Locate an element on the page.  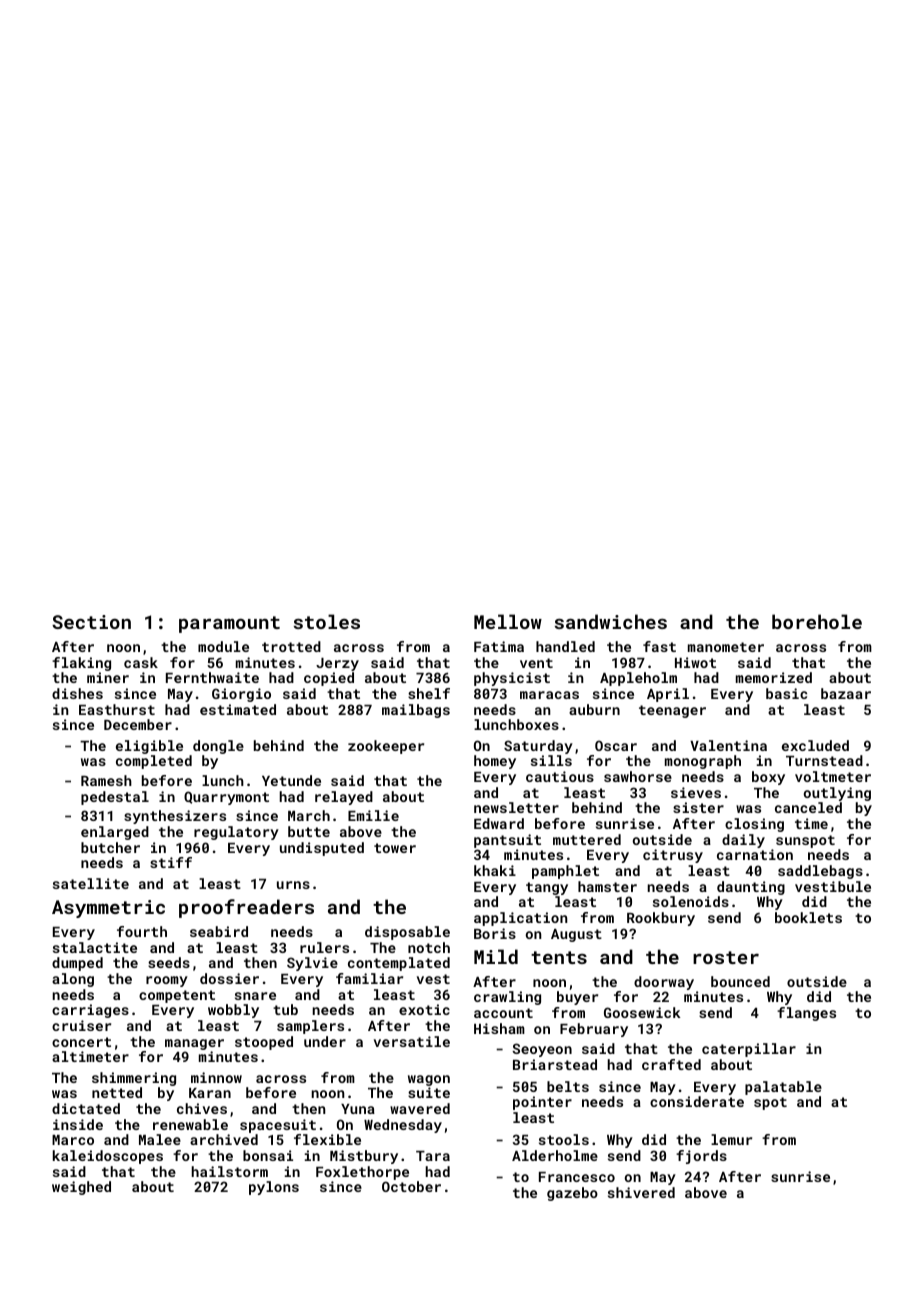
renewable is located at coordinates (190, 1124).
